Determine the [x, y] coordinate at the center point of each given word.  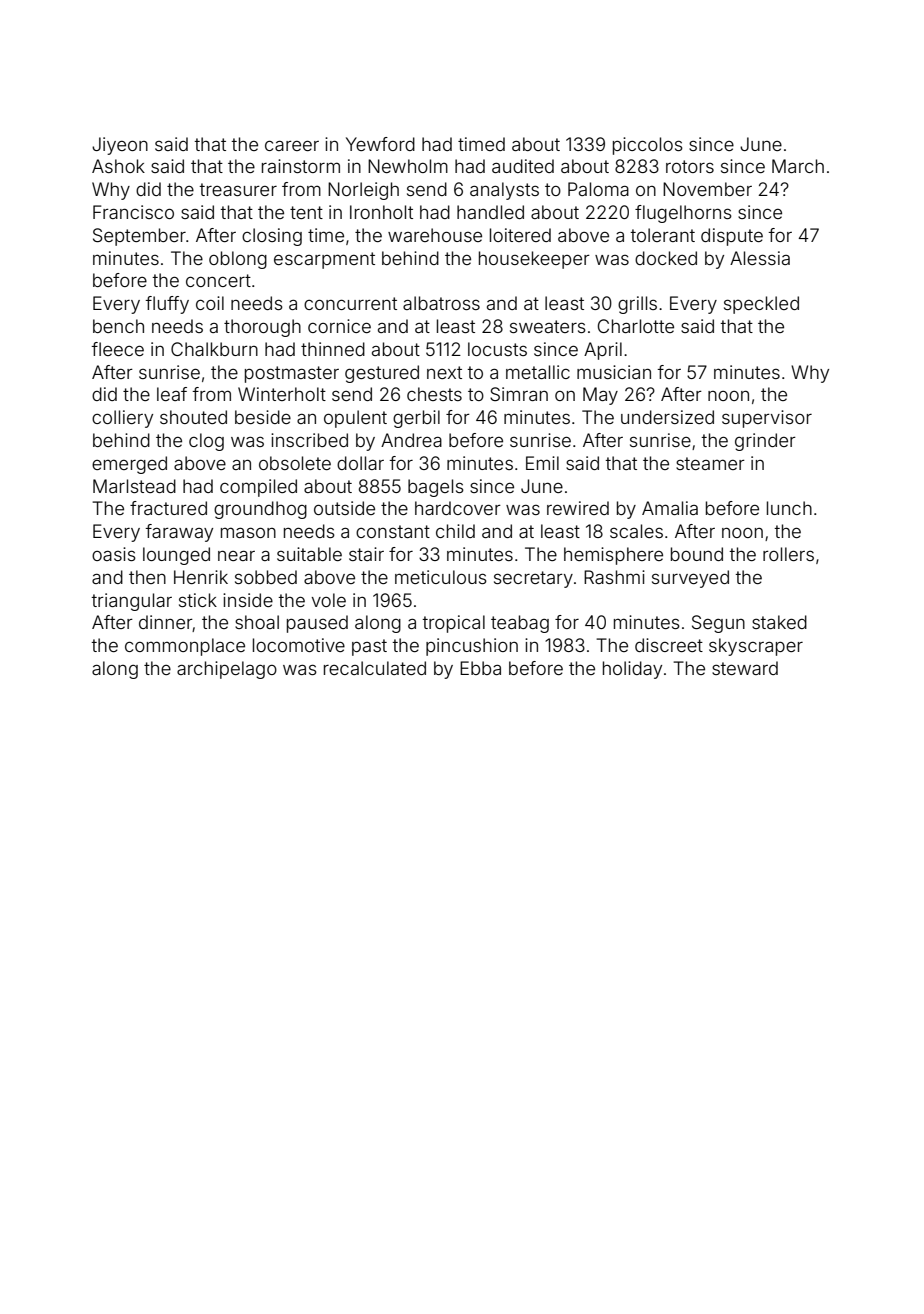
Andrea [411, 440]
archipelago [227, 670]
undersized [667, 417]
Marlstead [134, 486]
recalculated [375, 668]
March [798, 166]
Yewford [380, 144]
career [292, 145]
